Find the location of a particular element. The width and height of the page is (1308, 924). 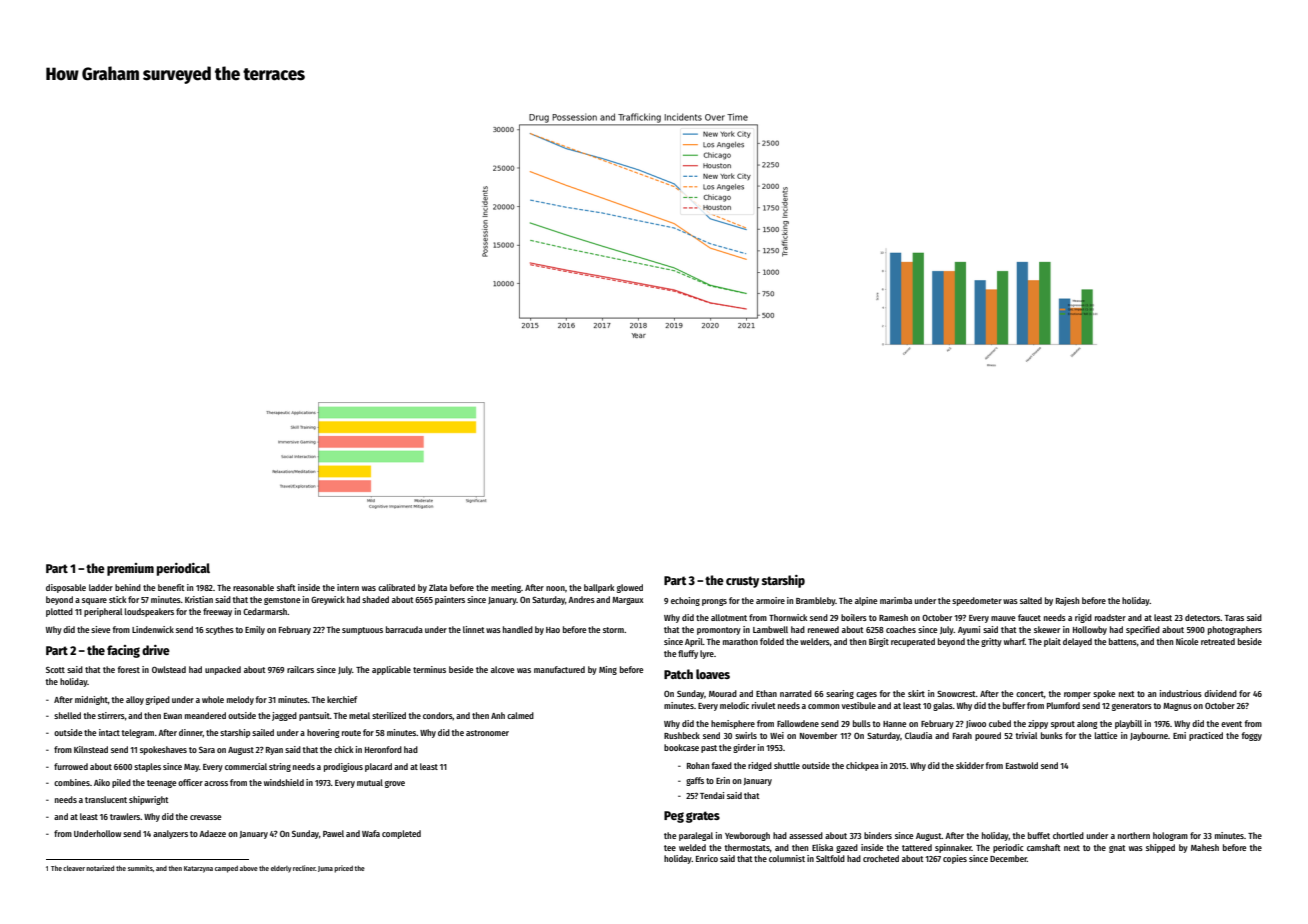

Rajesh is located at coordinates (1067, 601).
